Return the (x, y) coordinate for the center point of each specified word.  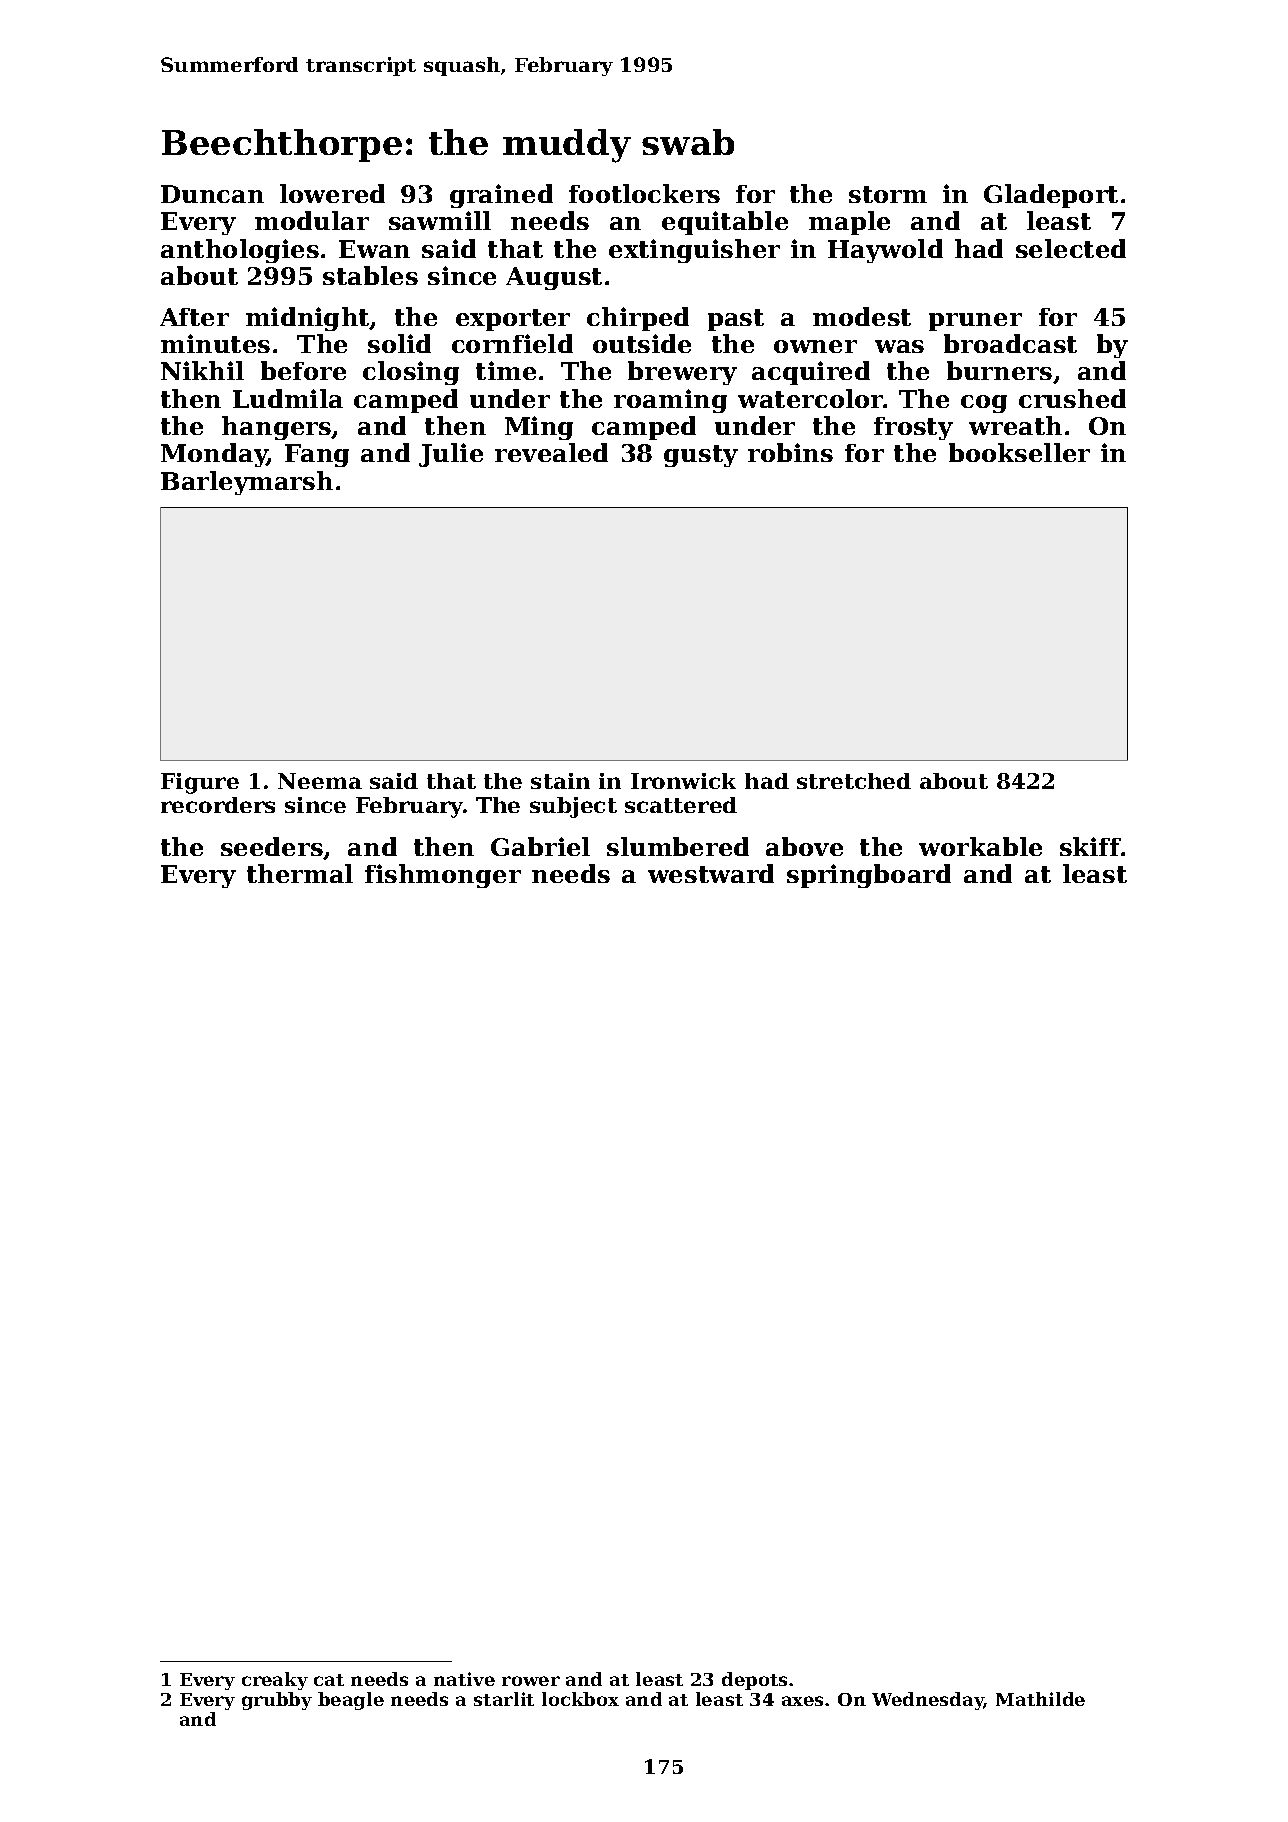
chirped (638, 319)
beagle (351, 1701)
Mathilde (1040, 1699)
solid (399, 343)
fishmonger (443, 876)
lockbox (580, 1699)
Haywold (885, 251)
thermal (300, 873)
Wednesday (928, 1701)
